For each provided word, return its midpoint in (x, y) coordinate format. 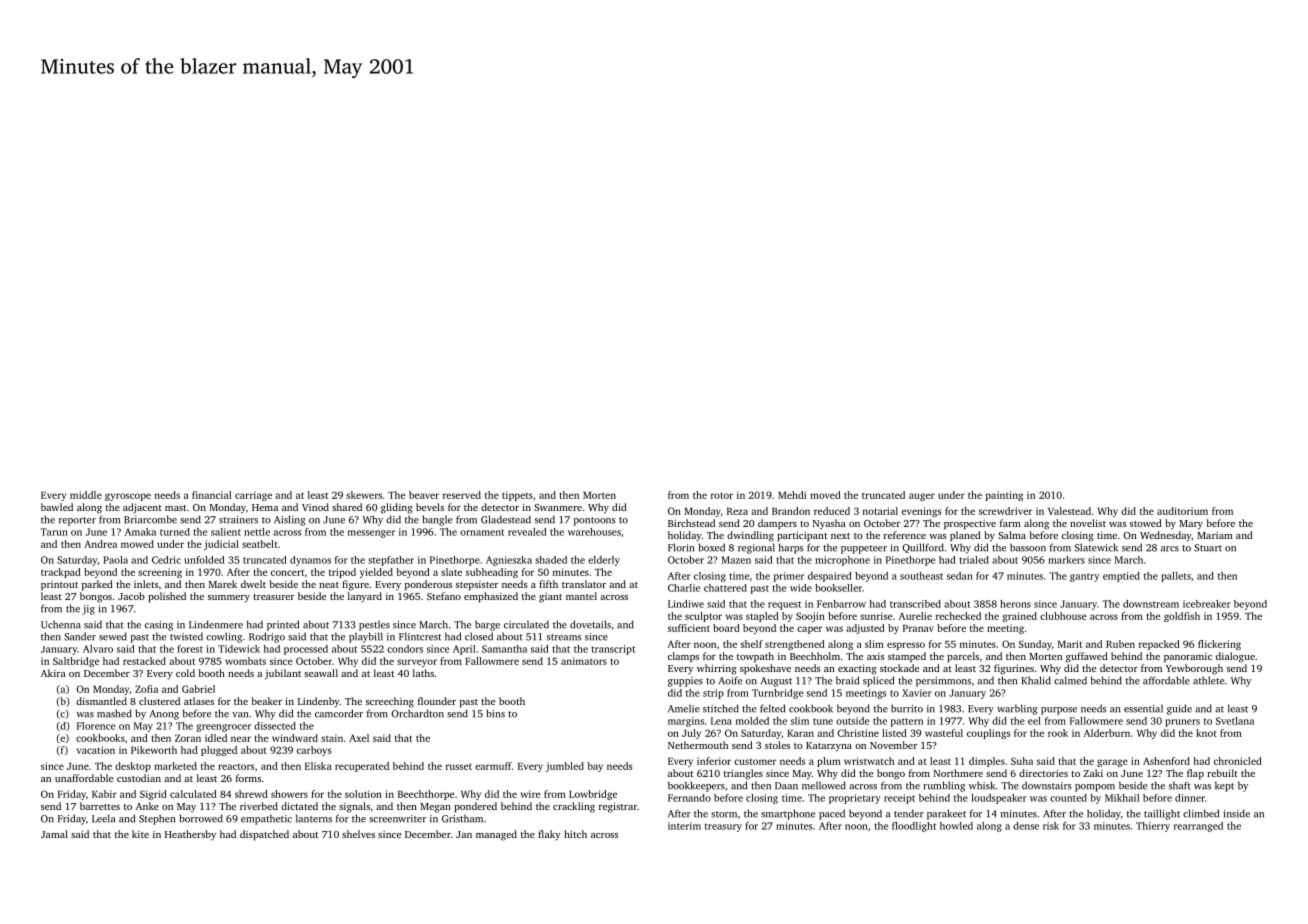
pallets (1176, 577)
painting (1004, 496)
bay (595, 767)
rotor (722, 495)
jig (88, 610)
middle (86, 495)
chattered (725, 588)
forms (248, 778)
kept (1224, 786)
